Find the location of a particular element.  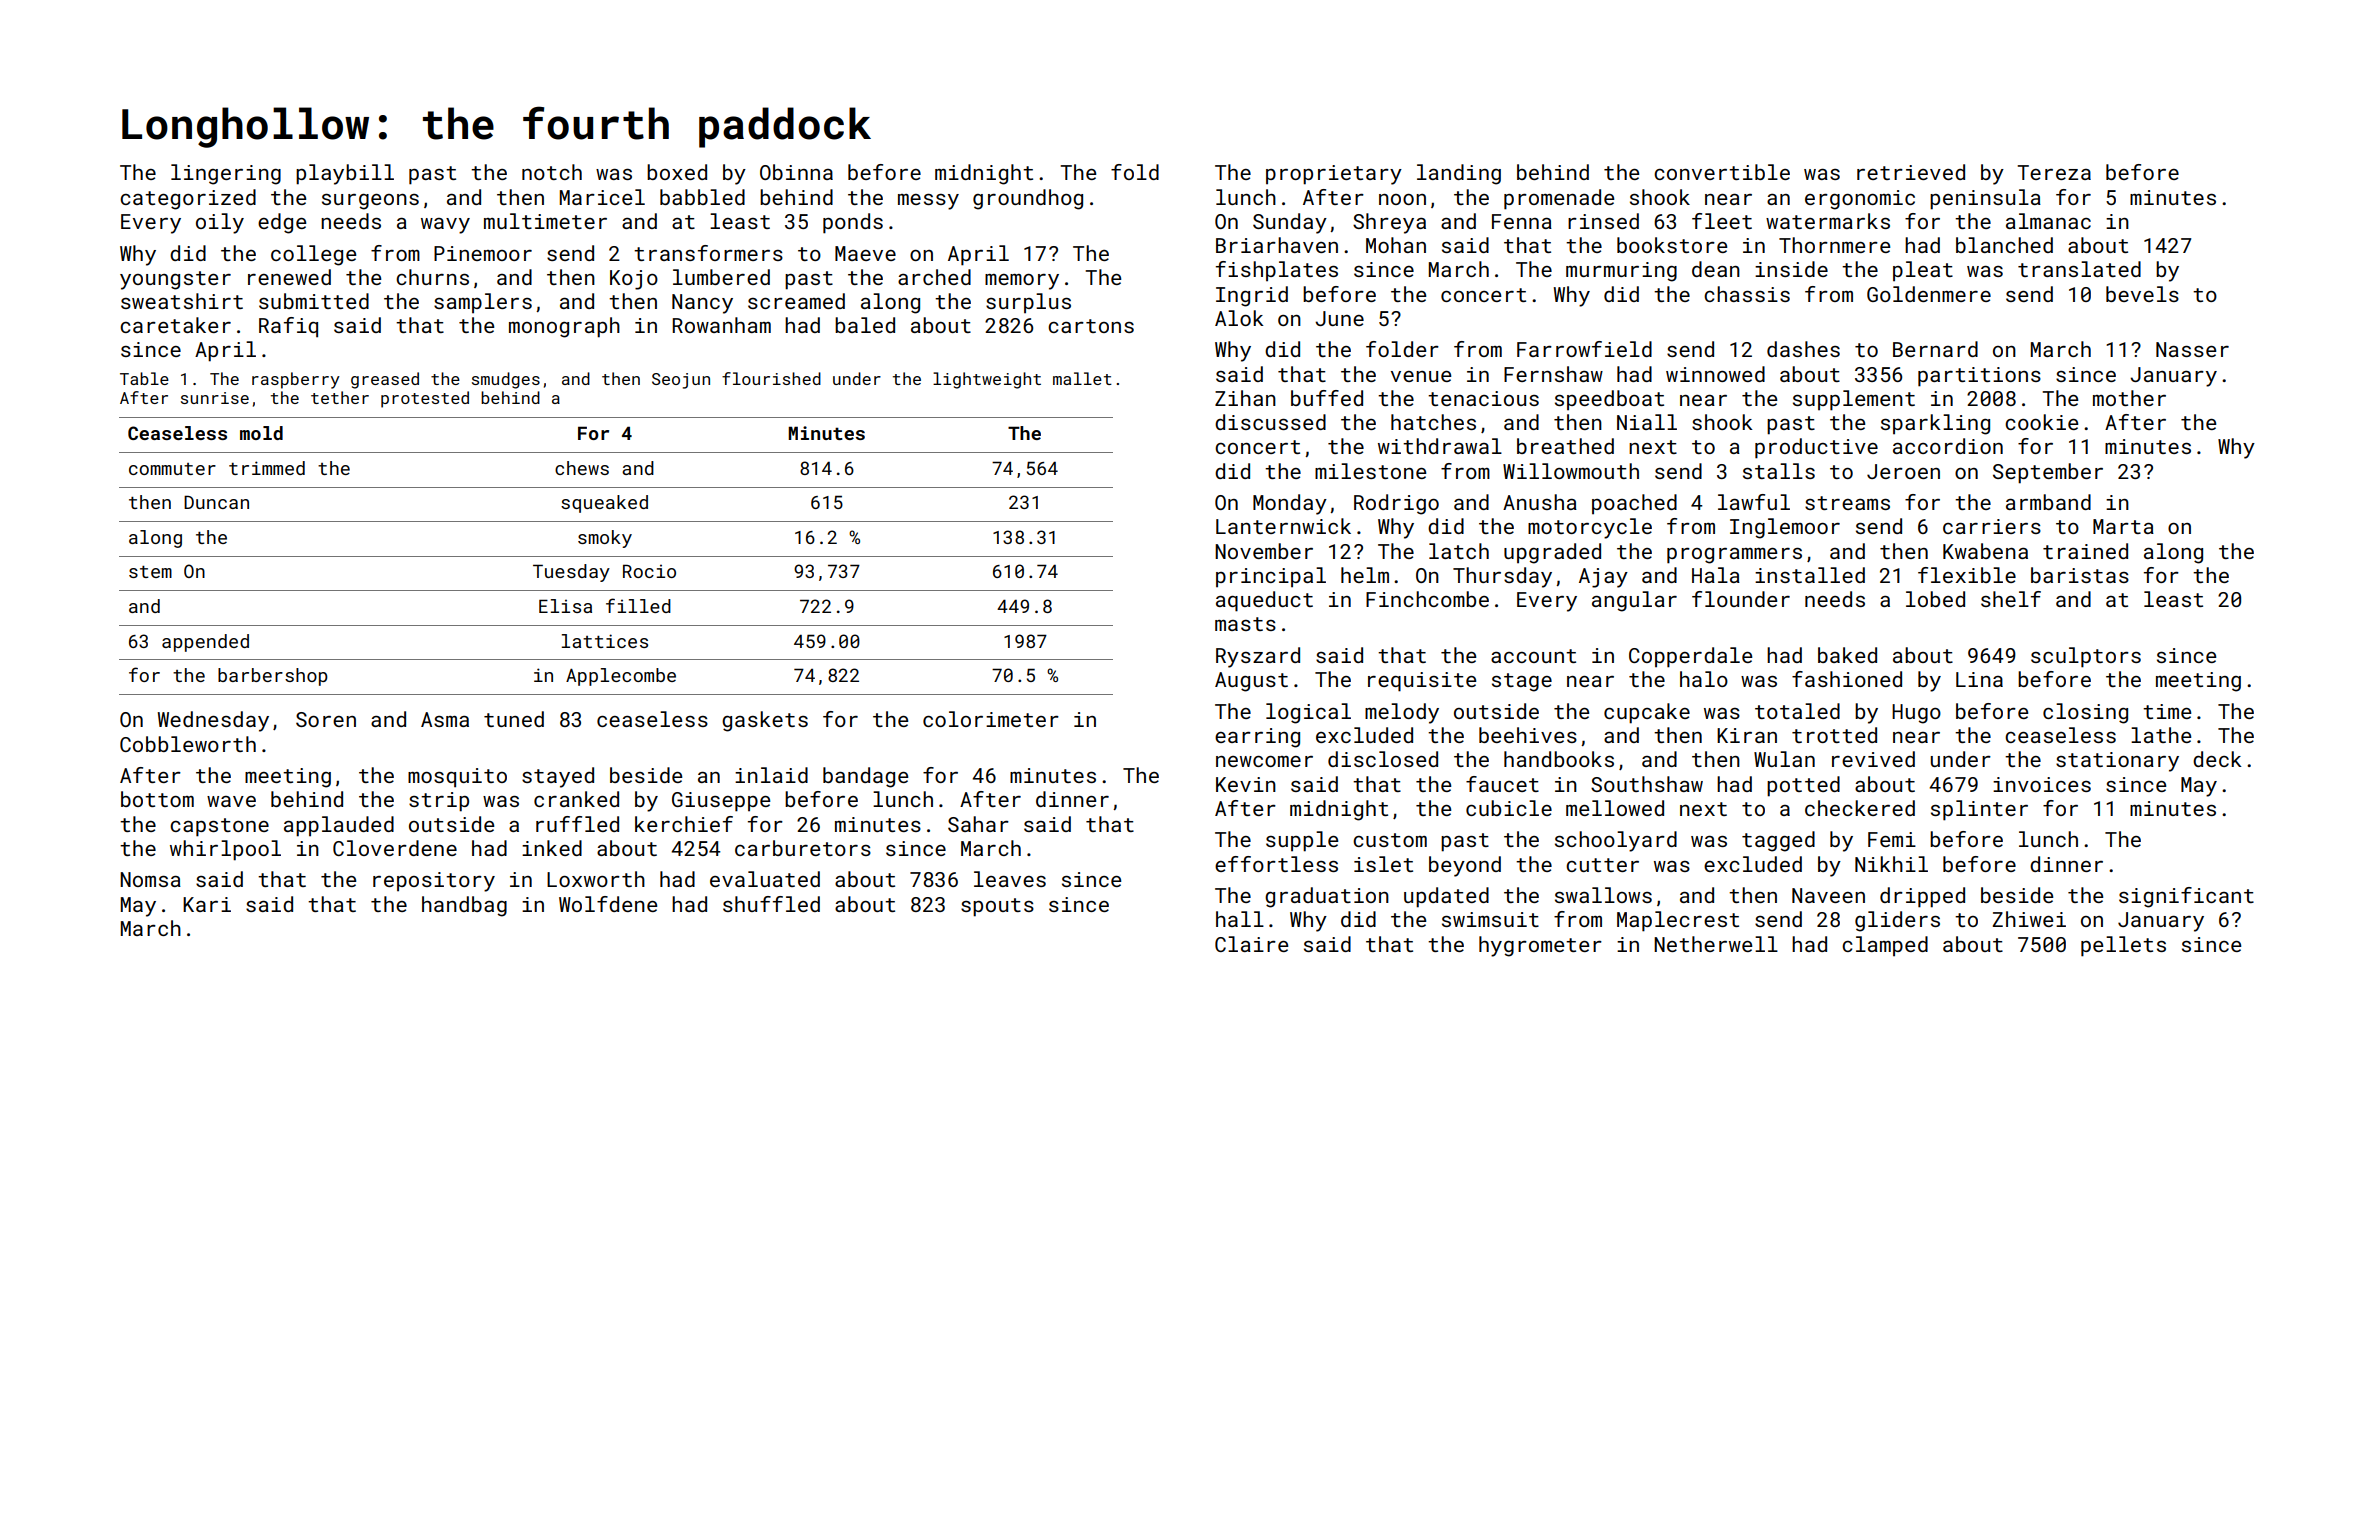

Wednesday is located at coordinates (213, 721).
